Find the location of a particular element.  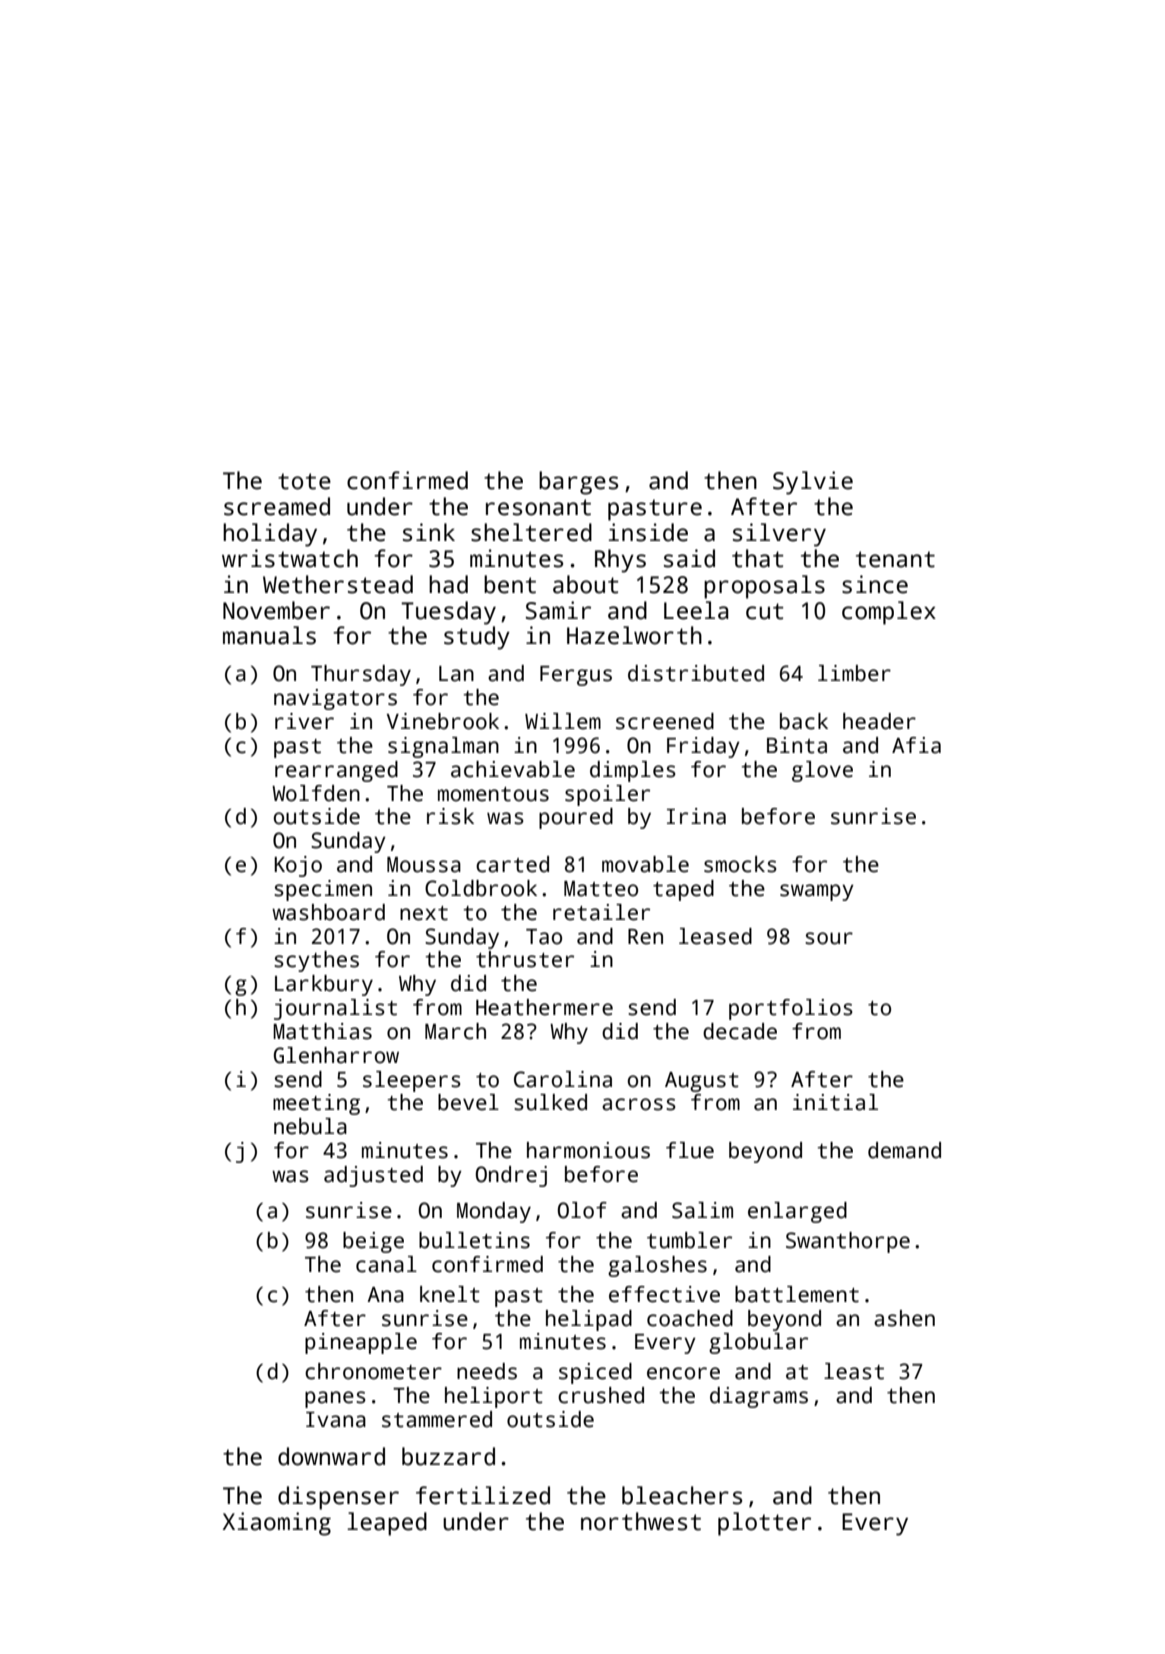

specimen is located at coordinates (323, 890).
